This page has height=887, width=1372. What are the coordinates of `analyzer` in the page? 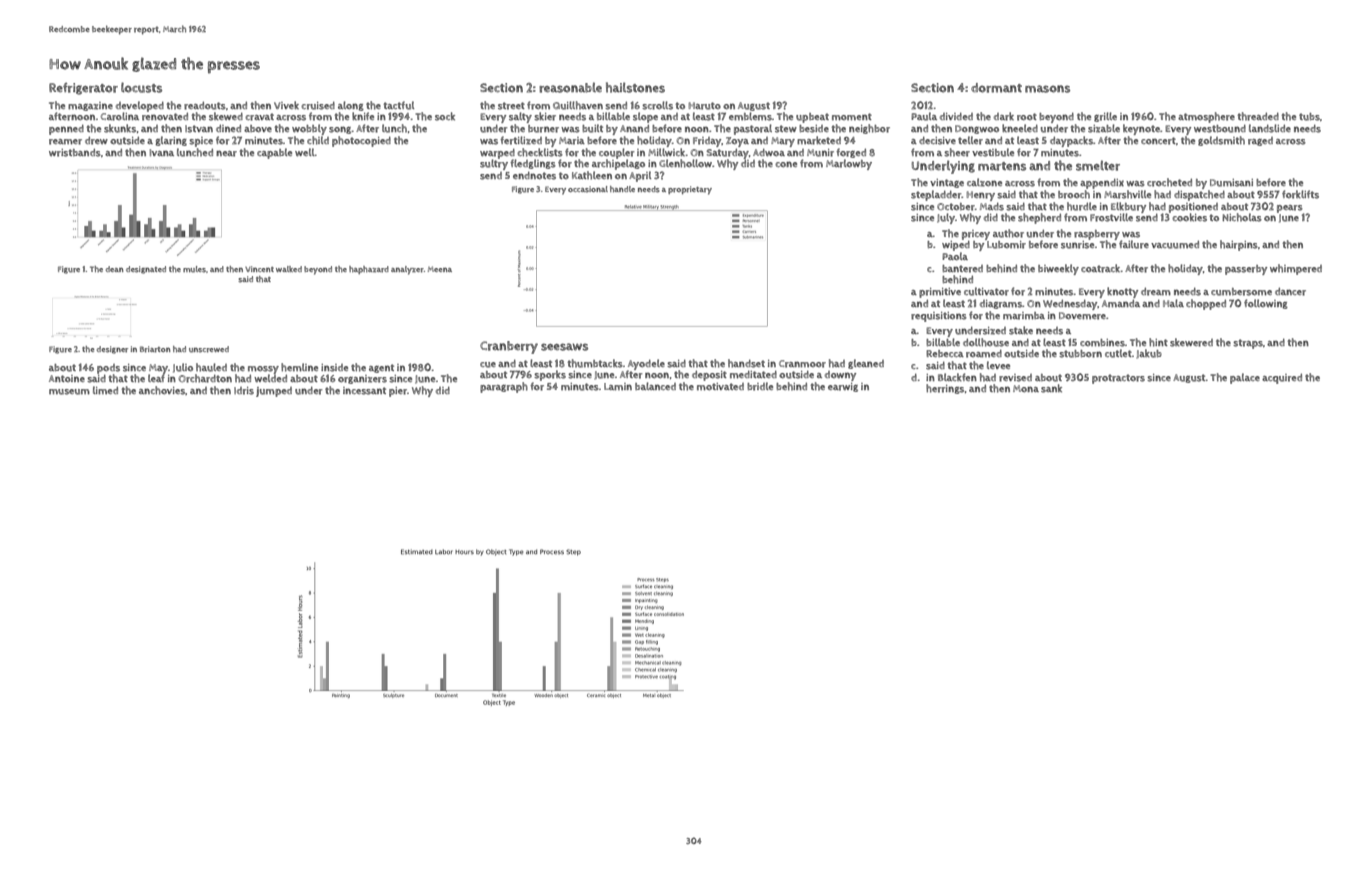 It's located at (407, 270).
